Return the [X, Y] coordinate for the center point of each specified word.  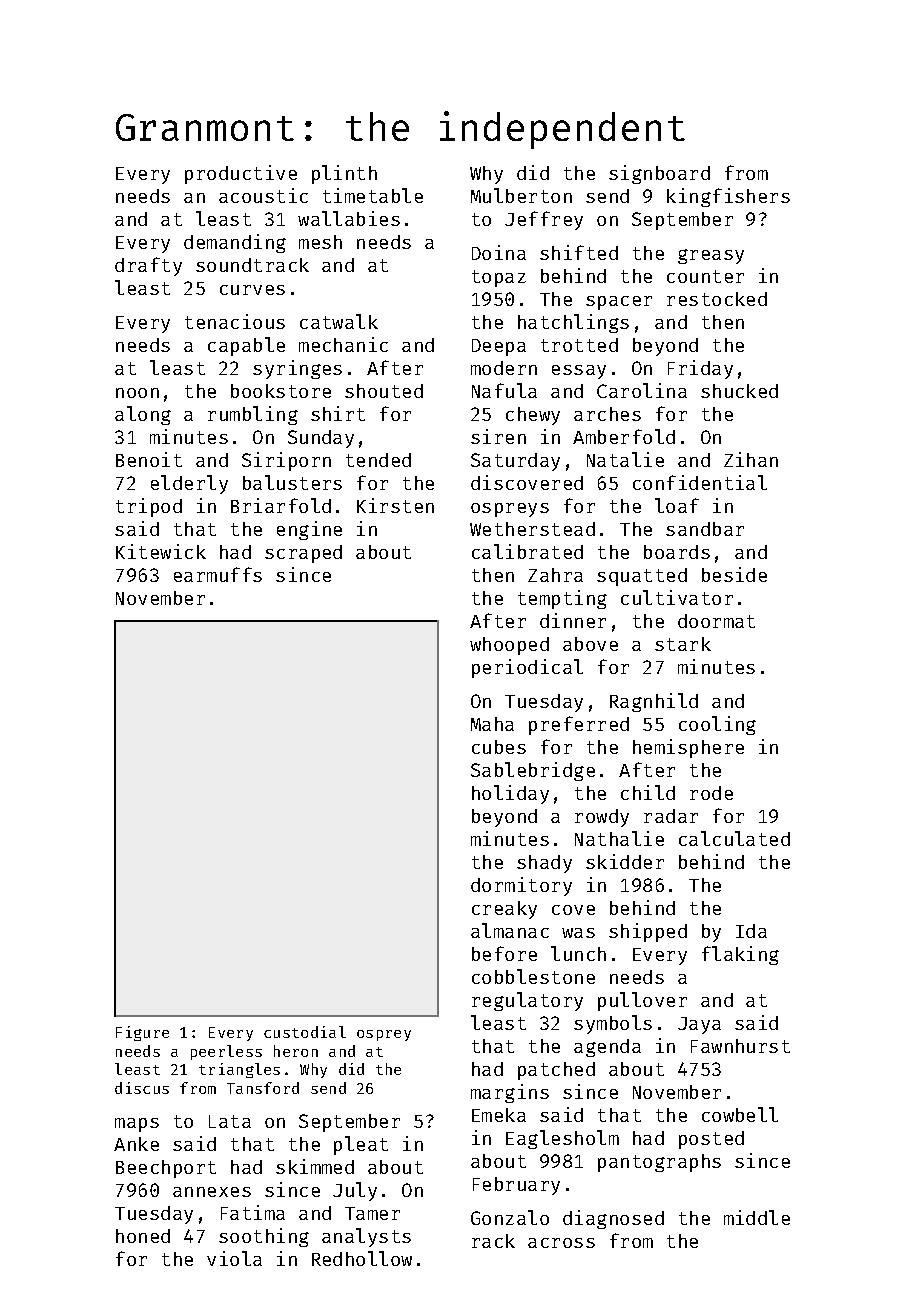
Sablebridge [533, 771]
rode [711, 793]
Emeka [499, 1115]
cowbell [740, 1114]
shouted [384, 391]
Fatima [253, 1212]
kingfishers [728, 197]
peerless [226, 1052]
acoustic [263, 195]
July [355, 1191]
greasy [711, 256]
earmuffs [218, 574]
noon [137, 393]
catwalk [339, 321]
